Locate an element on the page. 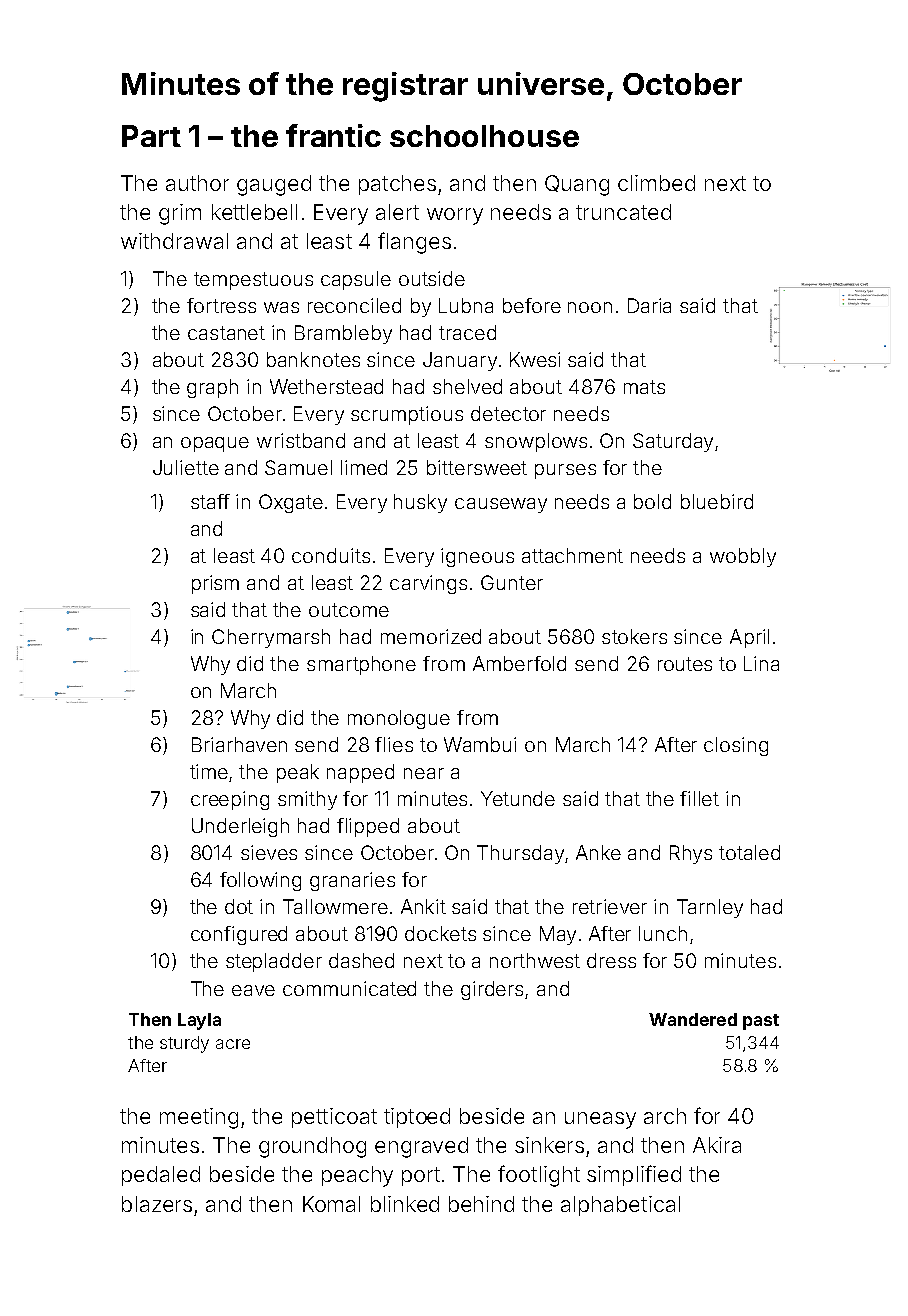  truncated is located at coordinates (623, 212).
